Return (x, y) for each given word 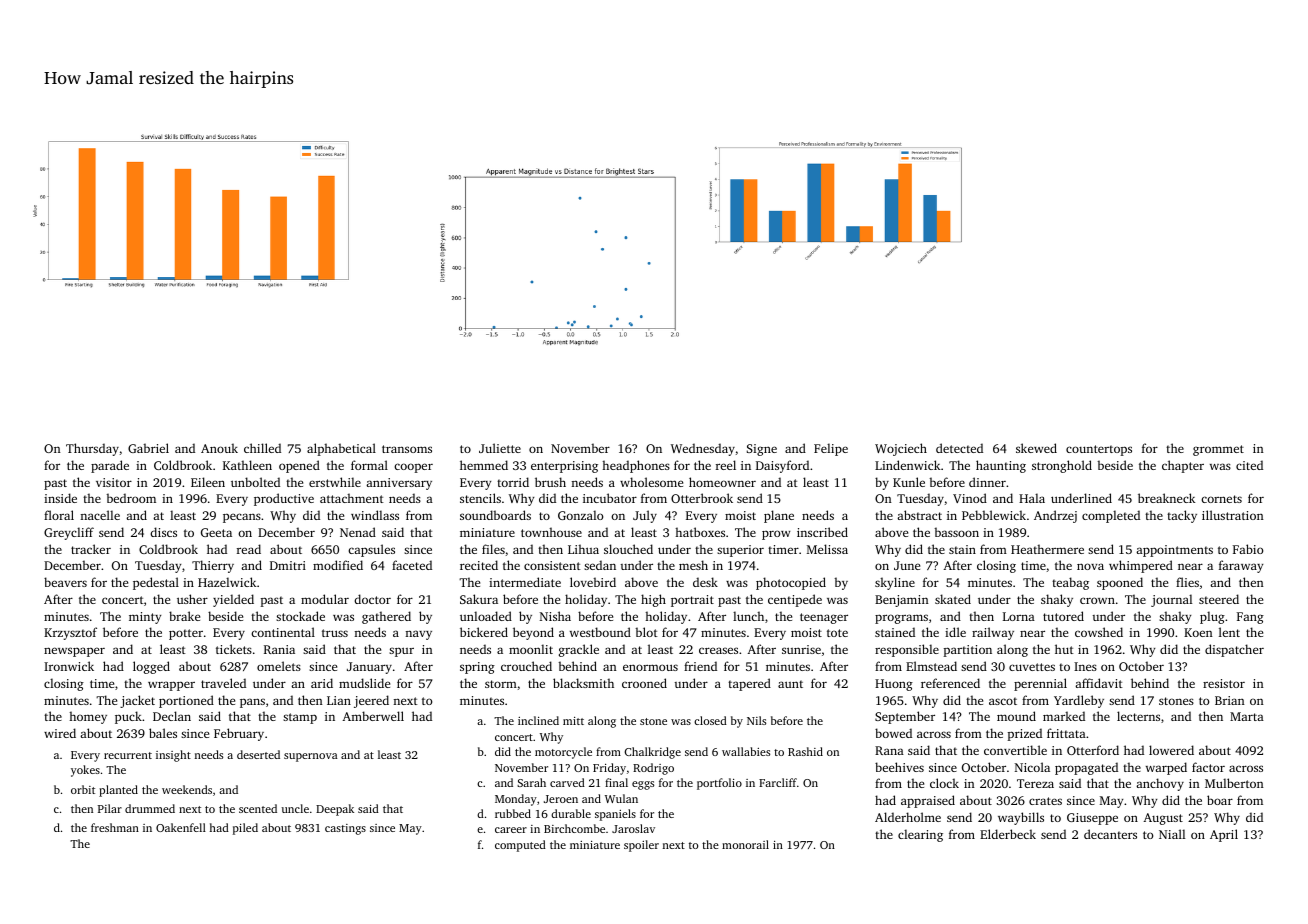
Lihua (583, 549)
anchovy (1160, 784)
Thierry (213, 566)
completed (1111, 516)
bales (163, 733)
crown (1097, 600)
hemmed (484, 465)
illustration (1233, 515)
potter (186, 634)
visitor (114, 482)
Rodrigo (653, 769)
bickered (484, 632)
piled (245, 829)
